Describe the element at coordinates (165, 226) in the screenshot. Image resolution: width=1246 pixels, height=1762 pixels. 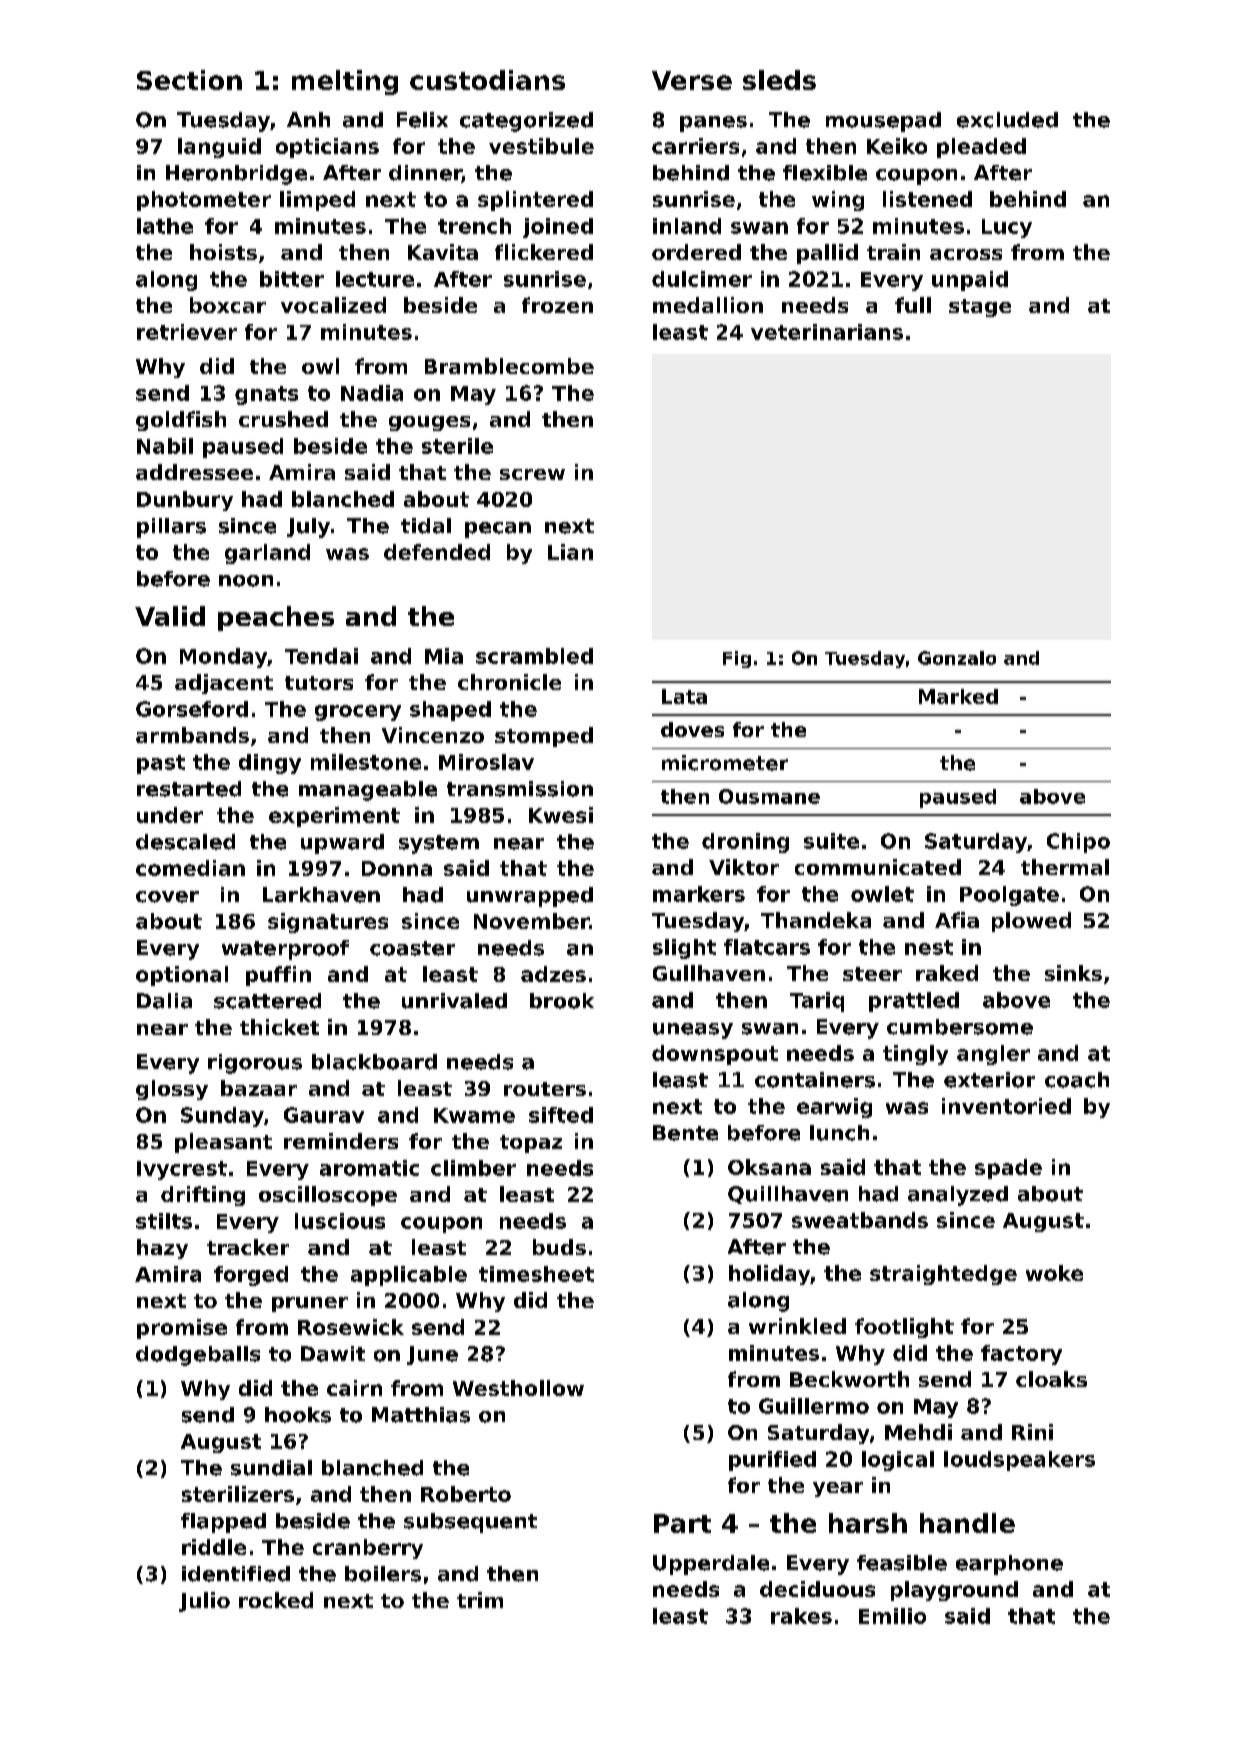
I see `lathe` at that location.
